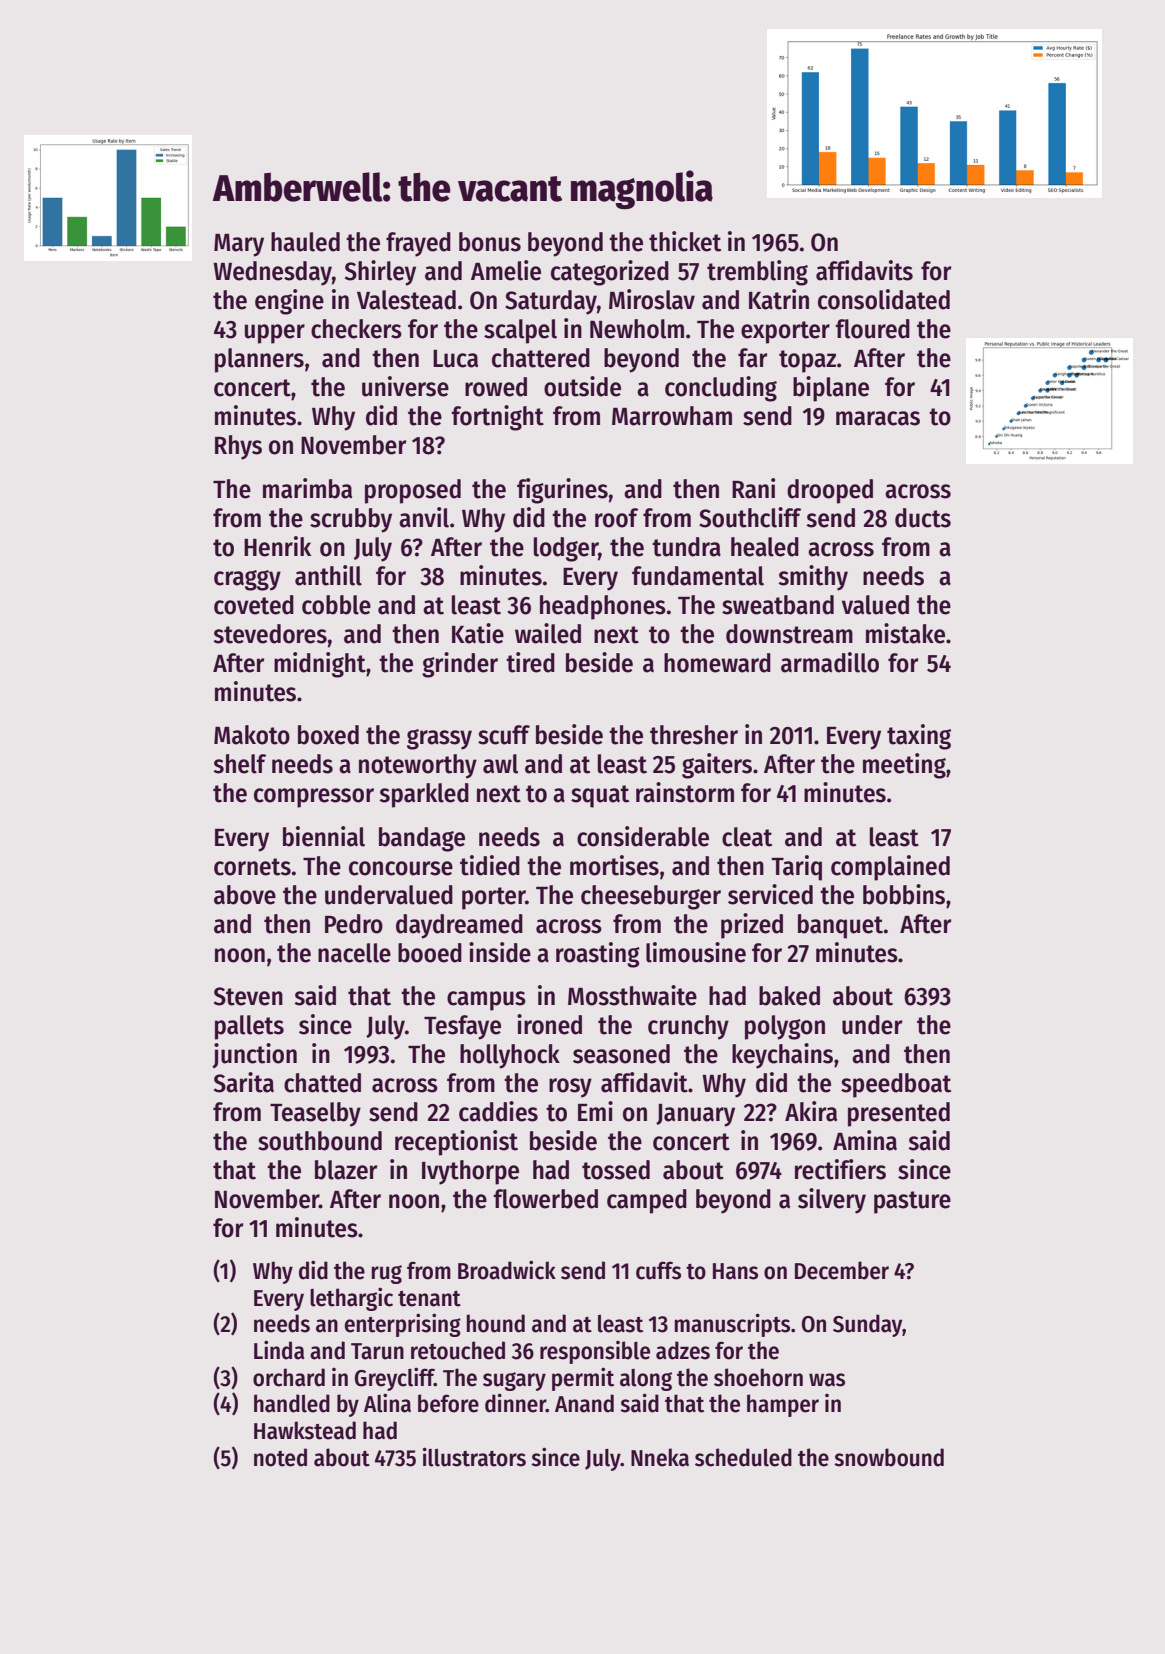 The height and width of the screenshot is (1654, 1165). What do you see at coordinates (459, 926) in the screenshot?
I see `daydreamed` at bounding box center [459, 926].
